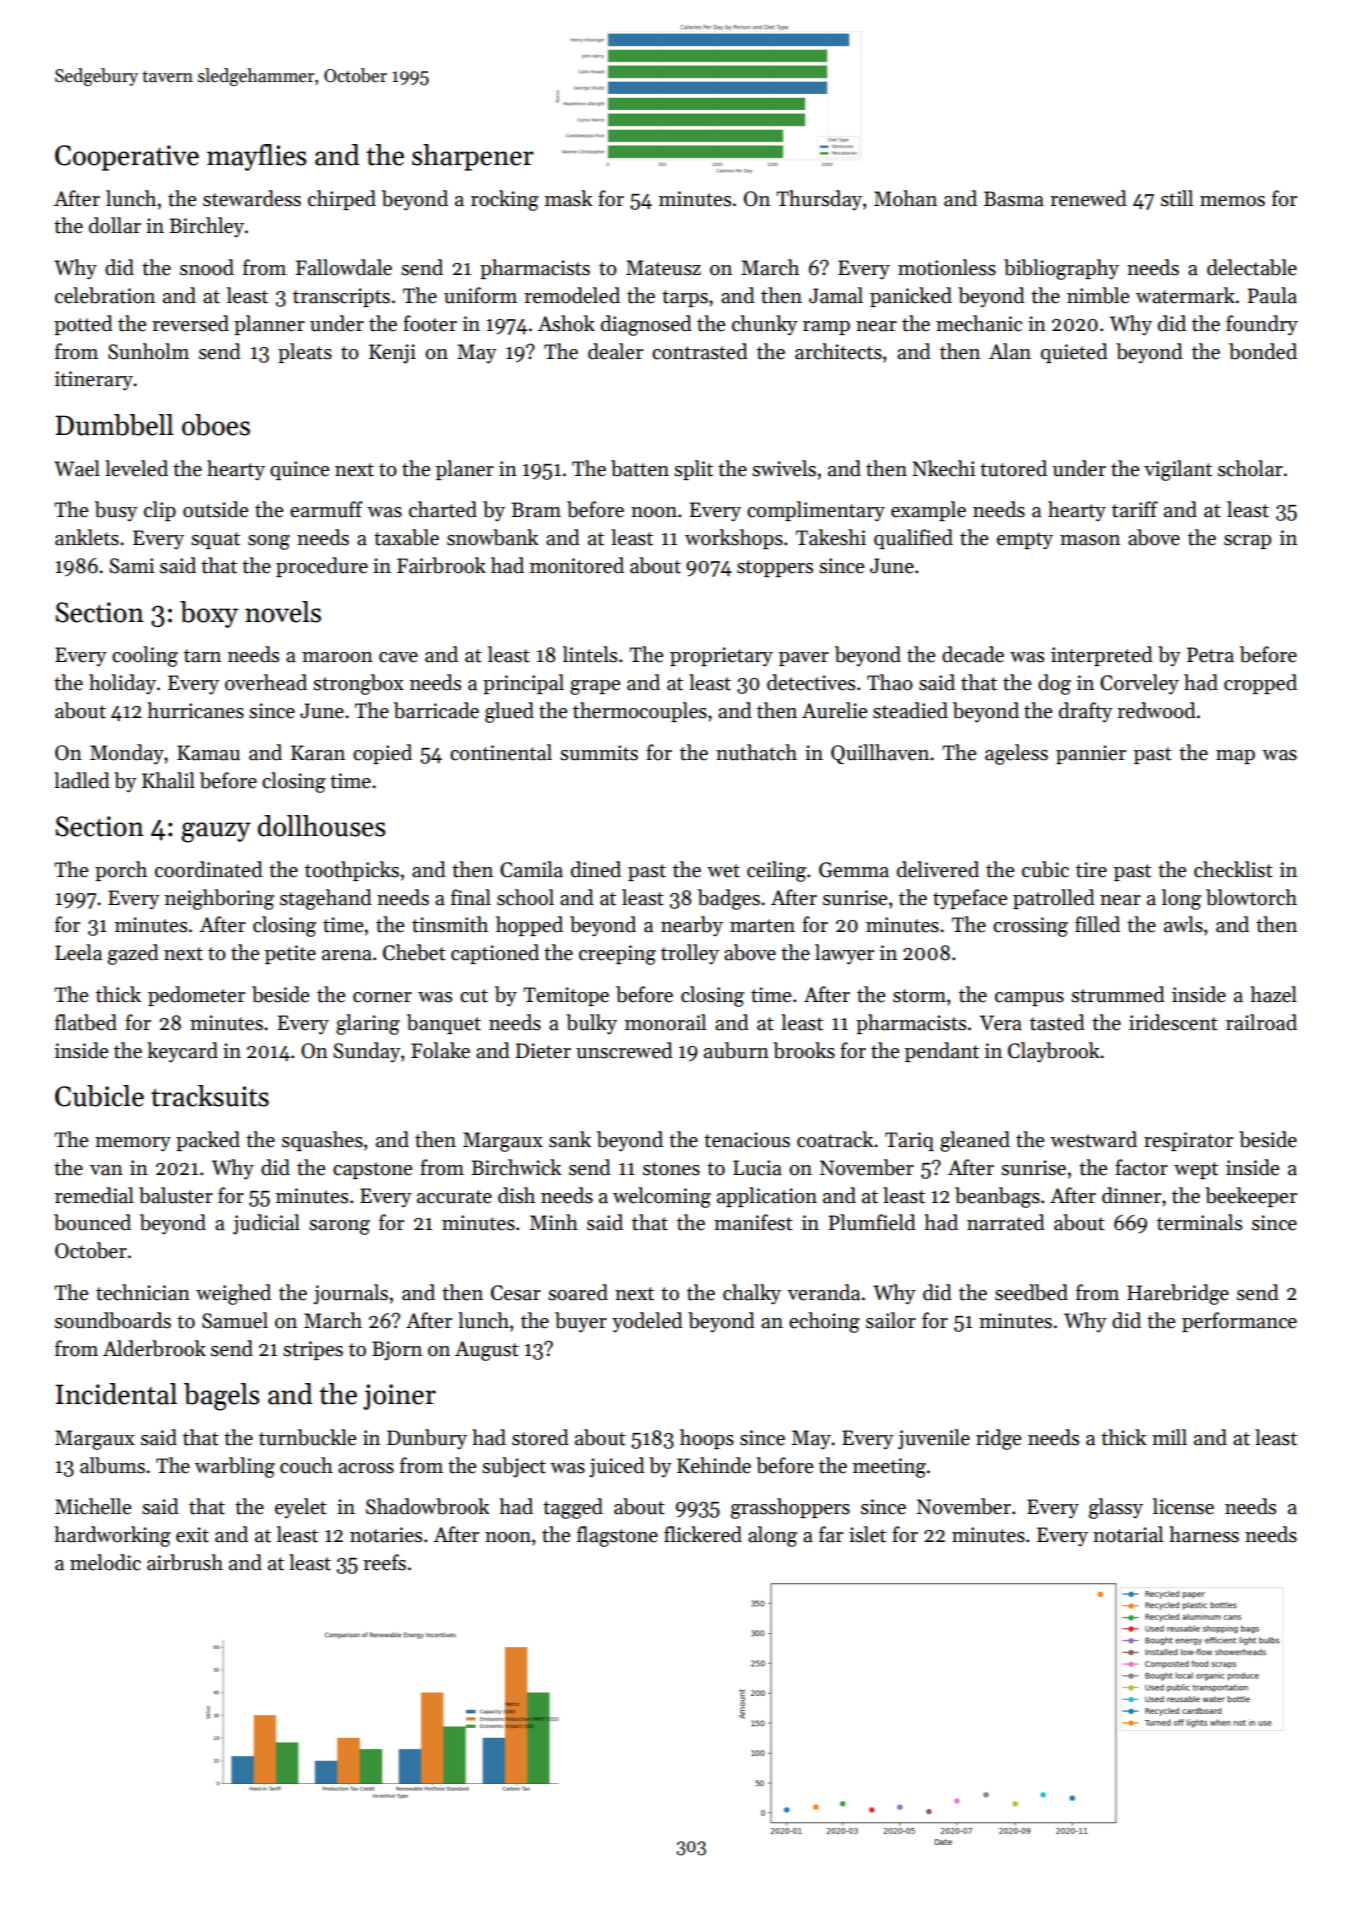  What do you see at coordinates (693, 470) in the screenshot?
I see `split` at bounding box center [693, 470].
